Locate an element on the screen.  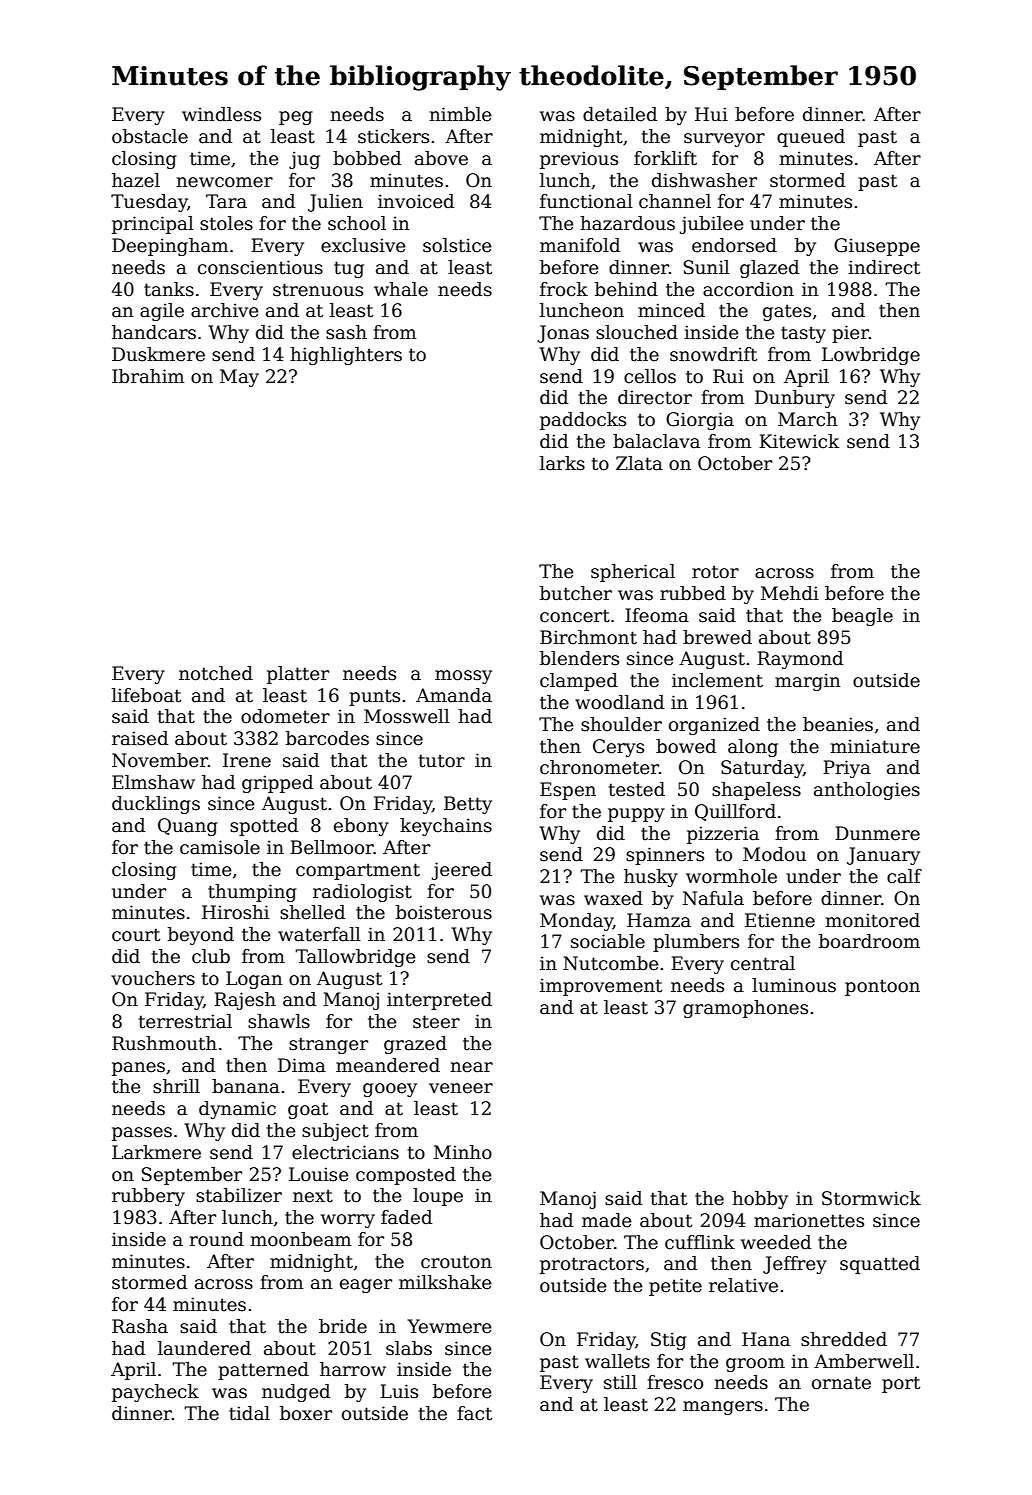
detailed is located at coordinates (620, 114).
